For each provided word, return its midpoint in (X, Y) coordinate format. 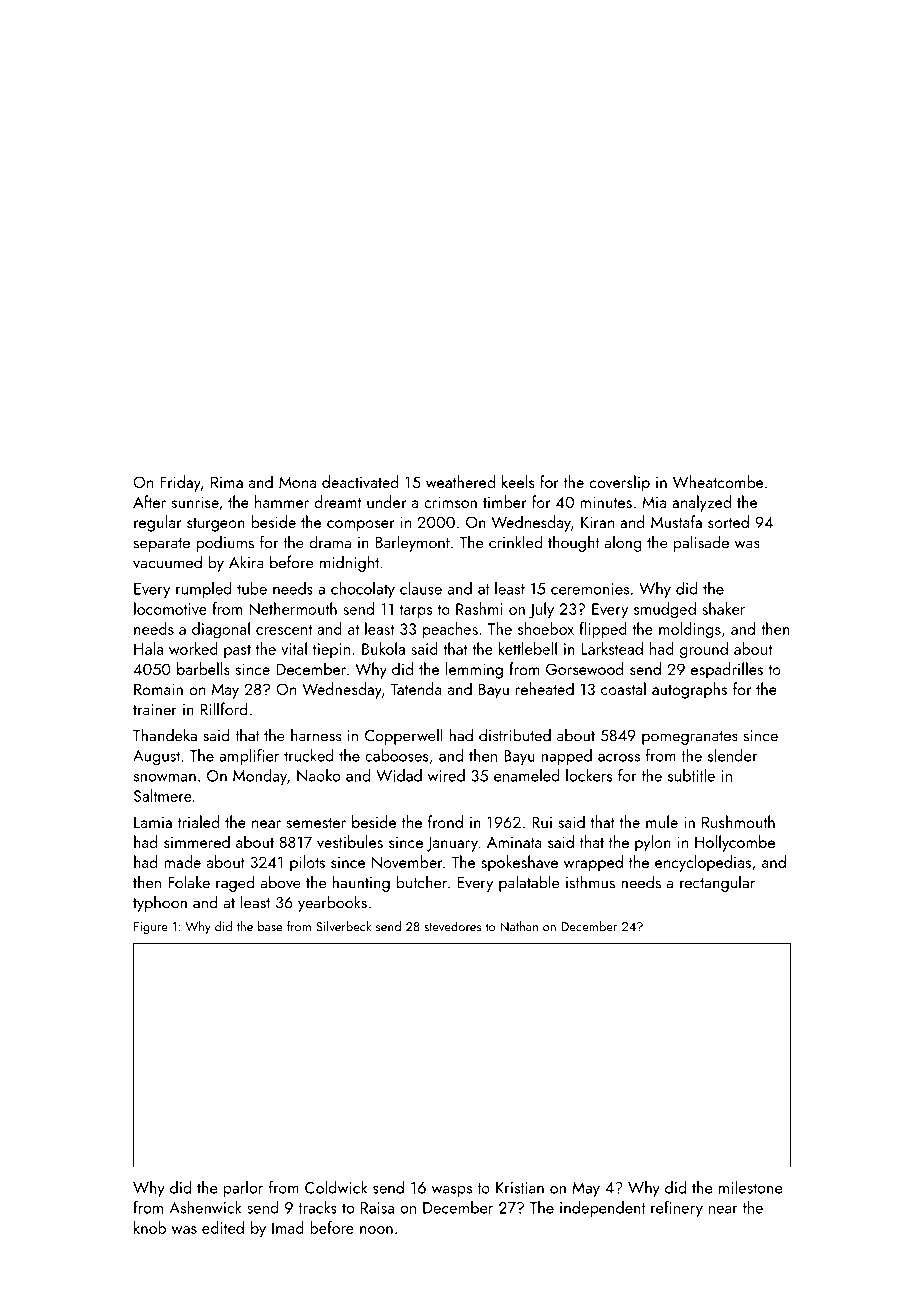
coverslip (620, 483)
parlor (243, 1189)
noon (376, 1230)
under (386, 501)
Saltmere (163, 795)
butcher (422, 882)
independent (603, 1209)
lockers (589, 775)
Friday (180, 483)
